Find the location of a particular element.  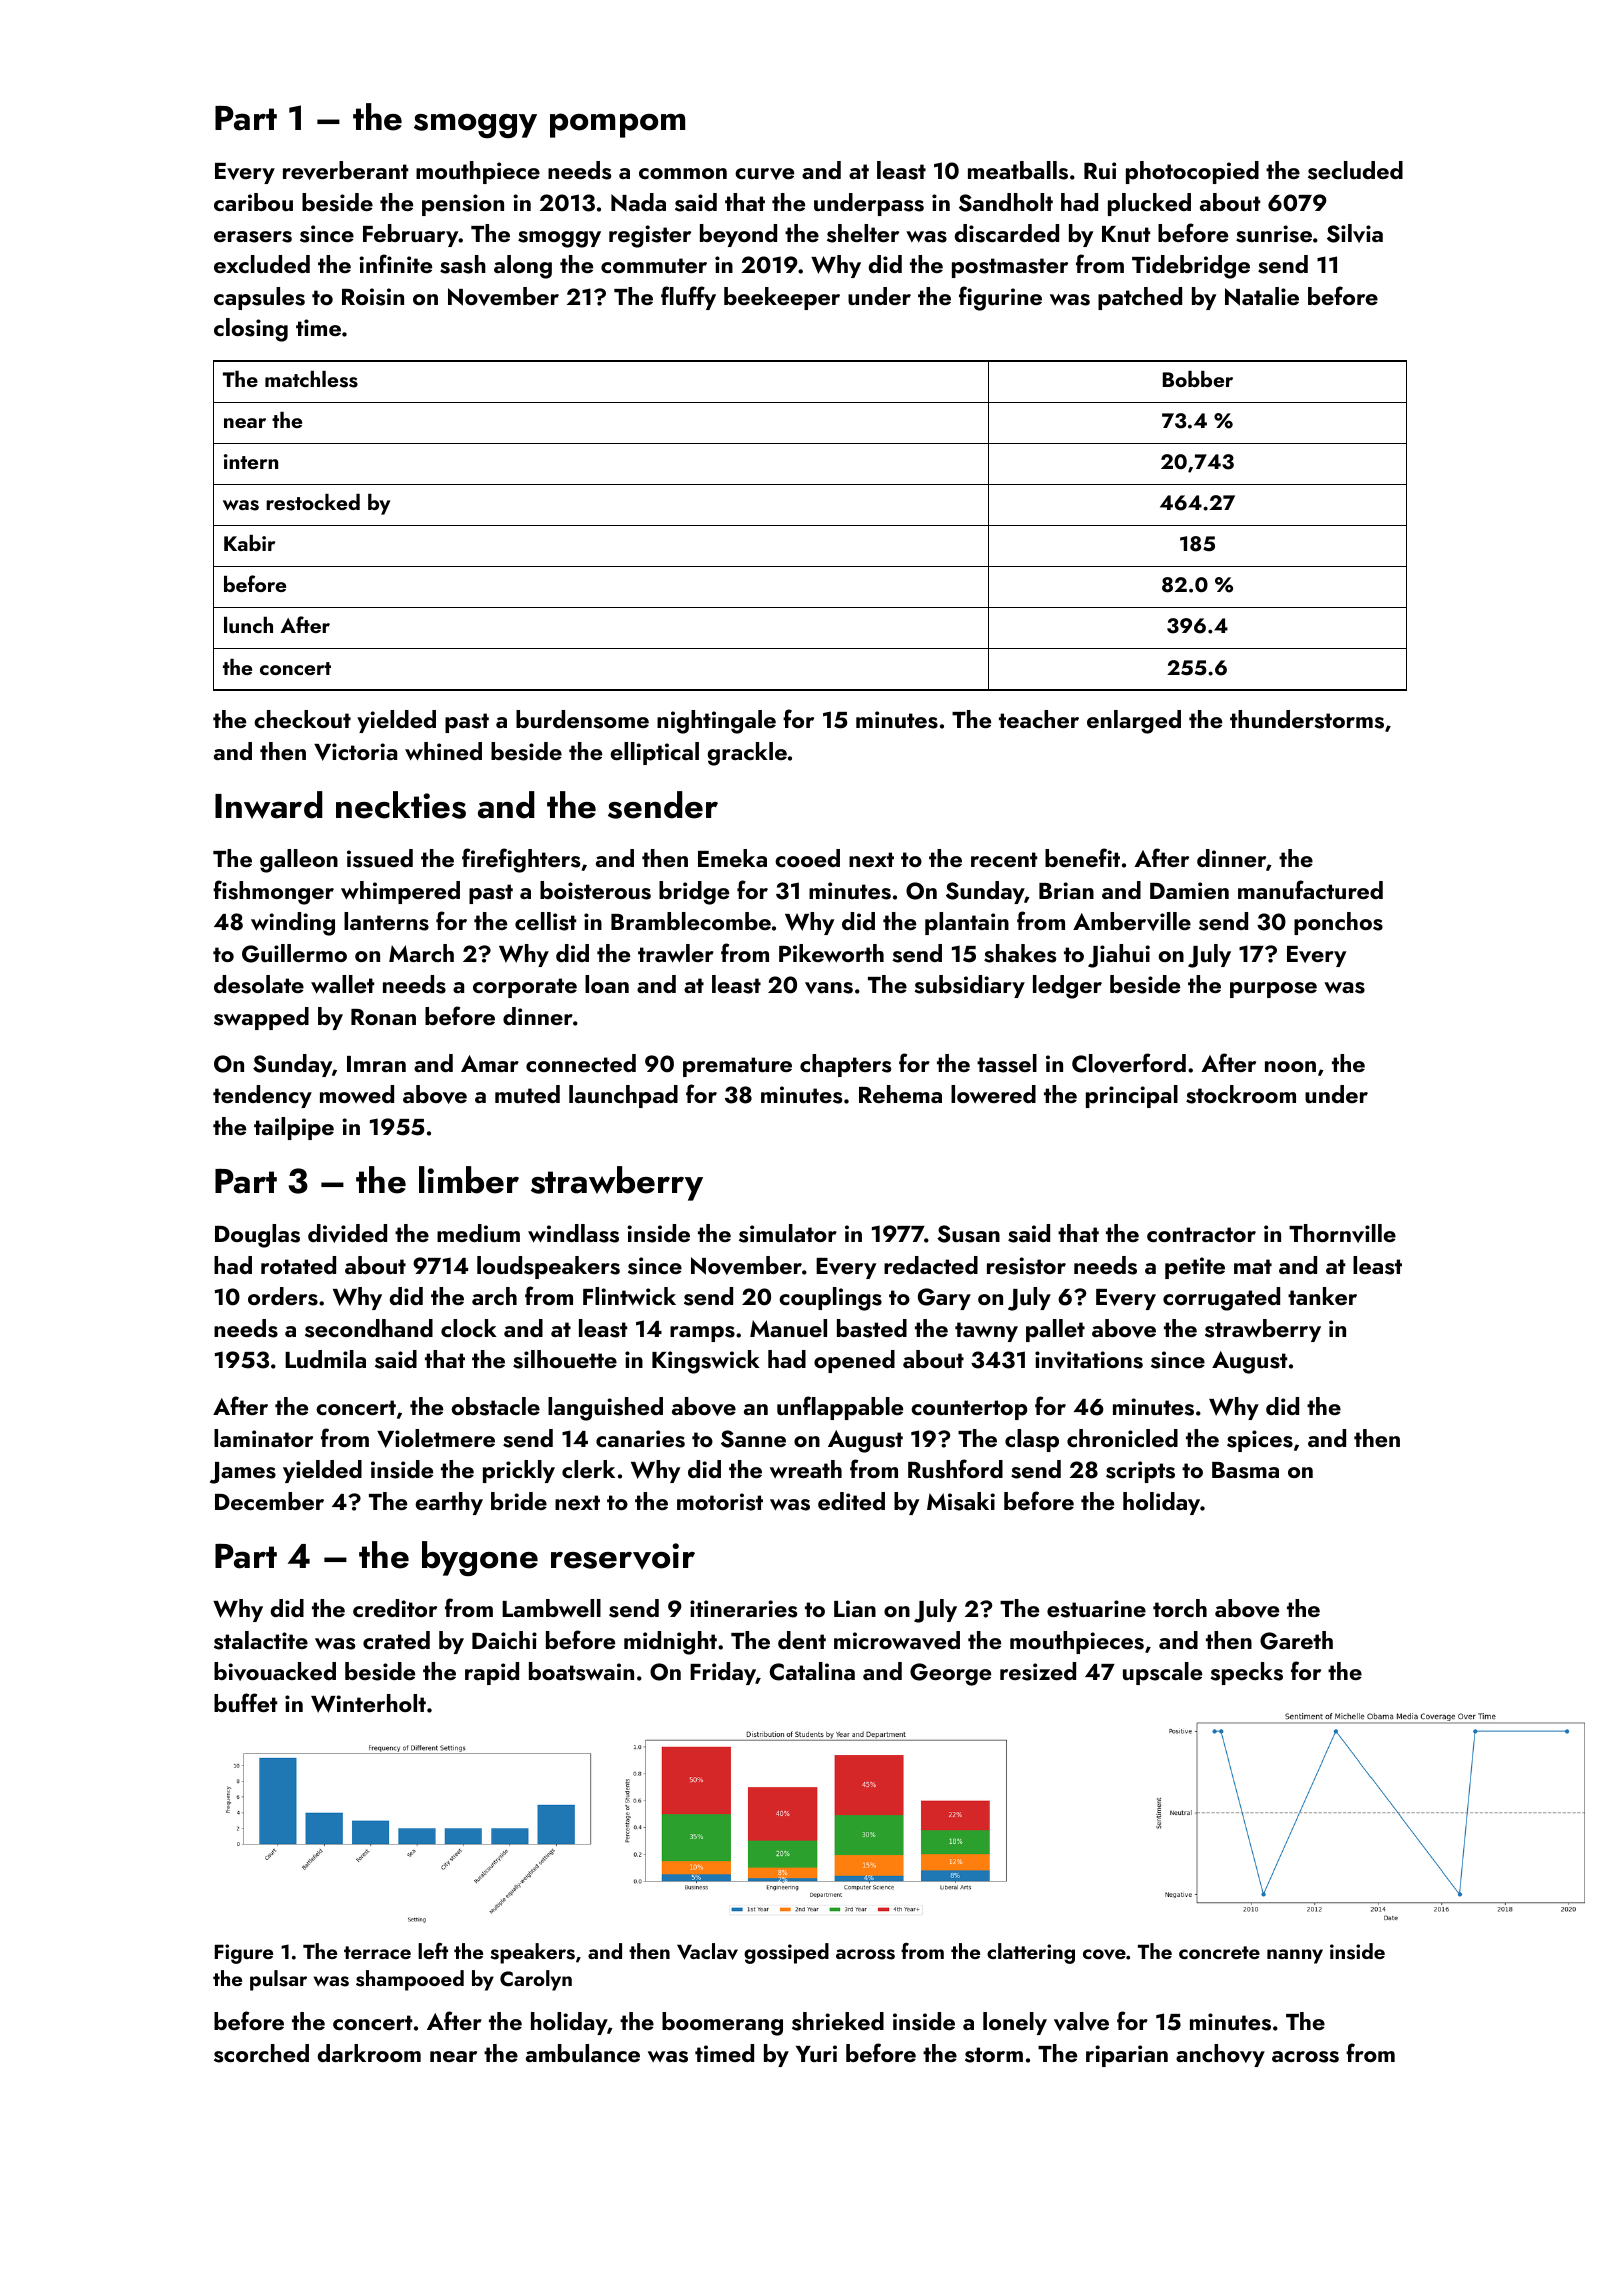

nanny is located at coordinates (1295, 1956).
